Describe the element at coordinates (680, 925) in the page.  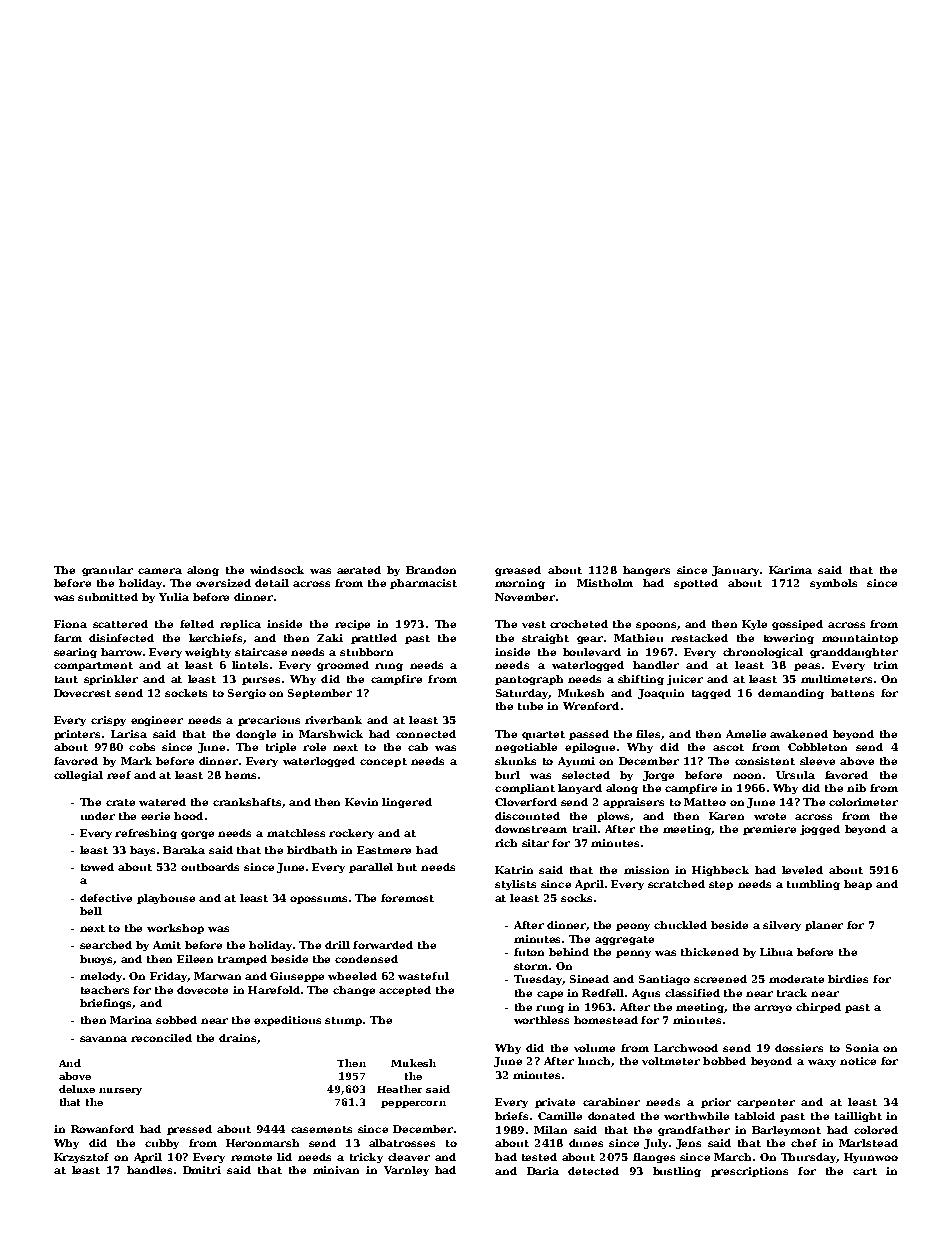
I see `chuckled` at that location.
